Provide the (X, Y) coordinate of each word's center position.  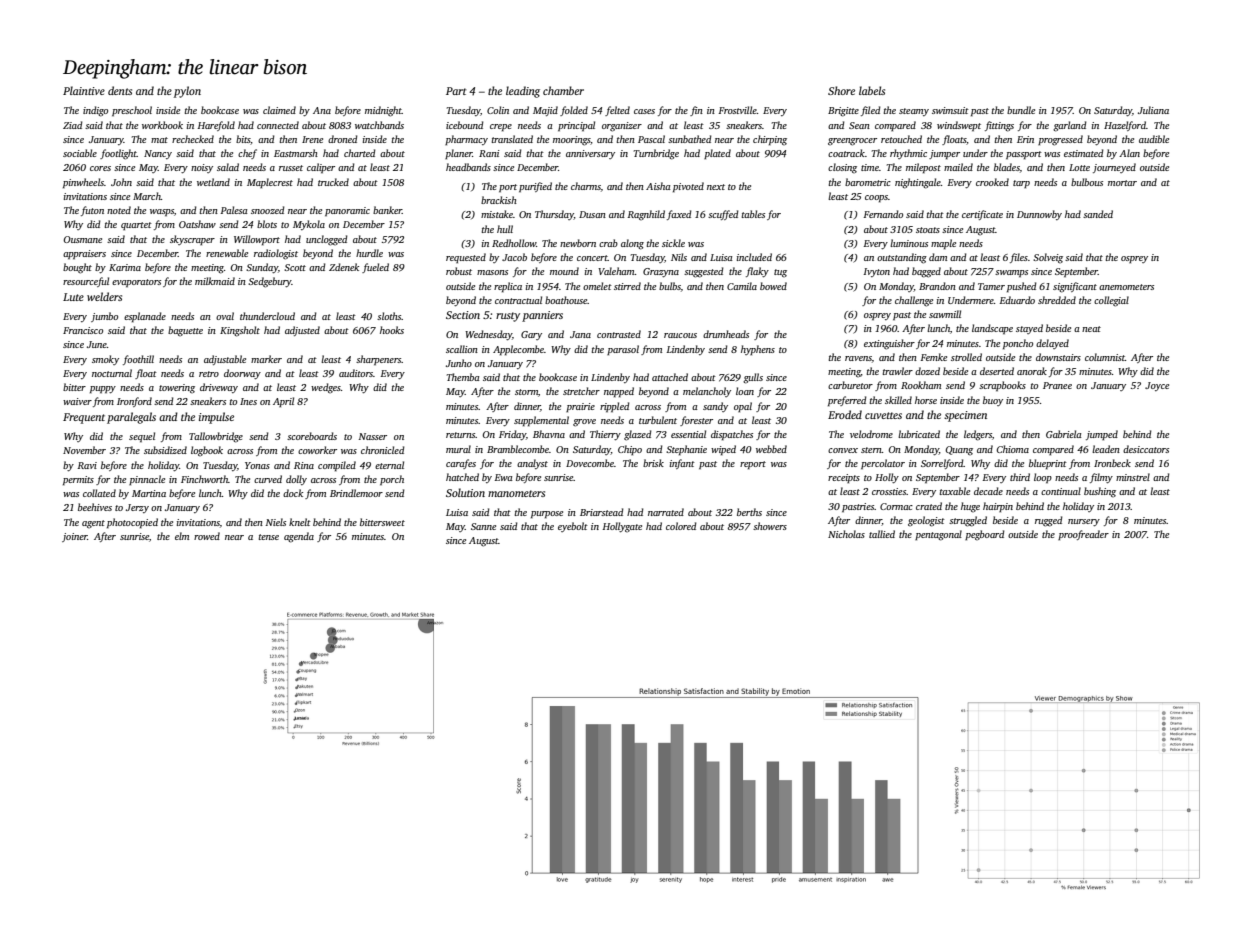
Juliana (1153, 110)
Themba (463, 377)
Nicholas (846, 534)
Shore (841, 90)
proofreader (1083, 535)
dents (120, 90)
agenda (299, 537)
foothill (138, 360)
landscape (992, 329)
